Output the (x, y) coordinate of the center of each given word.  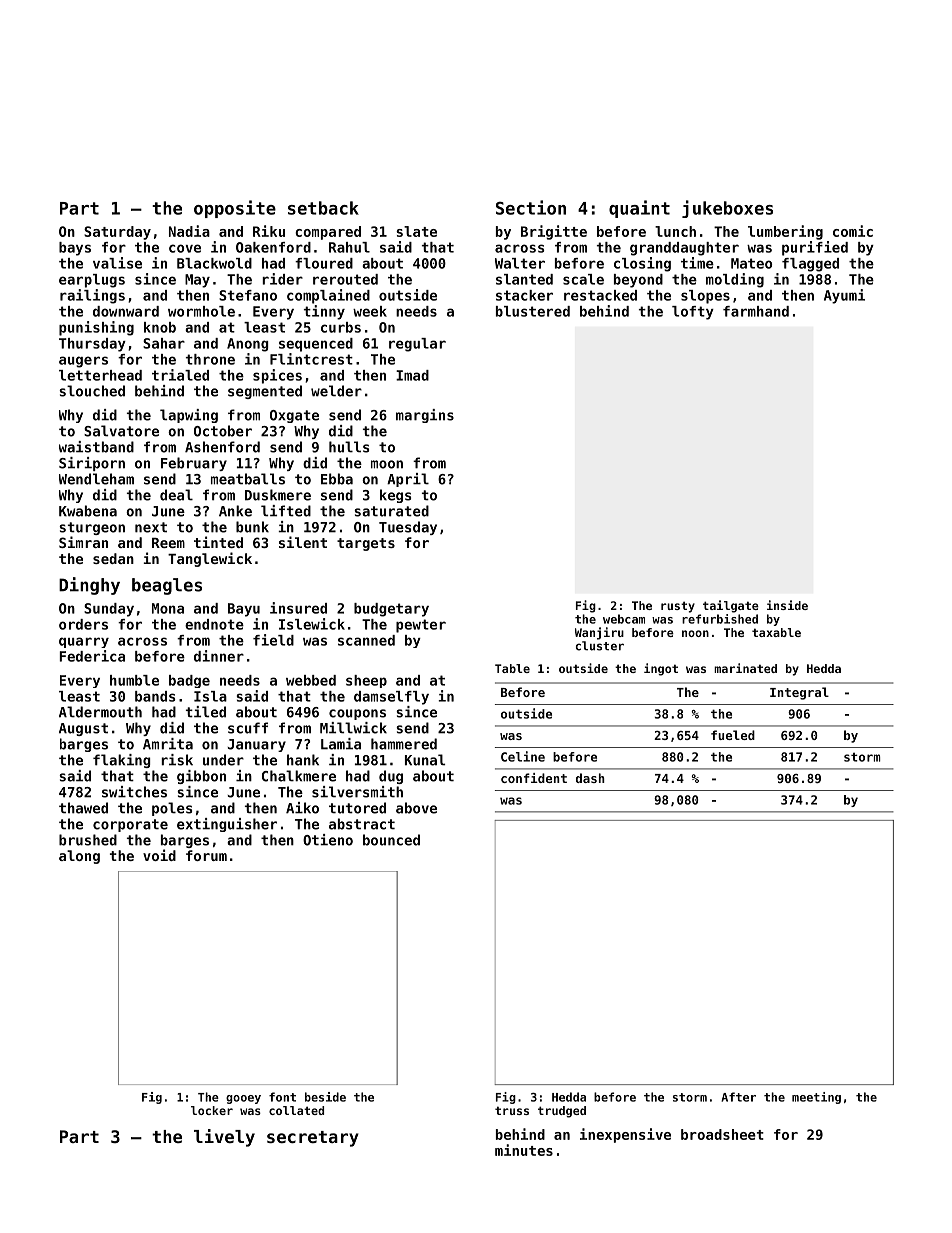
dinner (219, 656)
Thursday (92, 345)
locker (212, 1110)
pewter (421, 626)
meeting (816, 1098)
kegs (395, 496)
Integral (799, 693)
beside (325, 1097)
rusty (678, 607)
